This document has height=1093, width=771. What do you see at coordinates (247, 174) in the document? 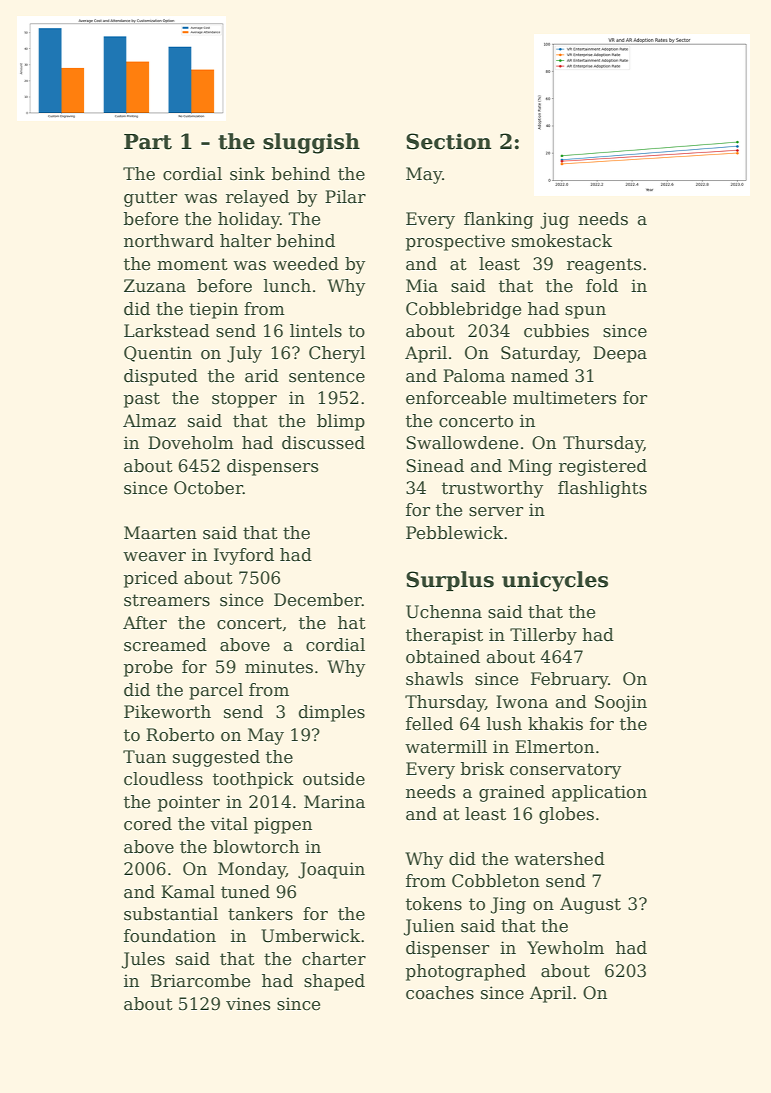
I see `sink` at bounding box center [247, 174].
